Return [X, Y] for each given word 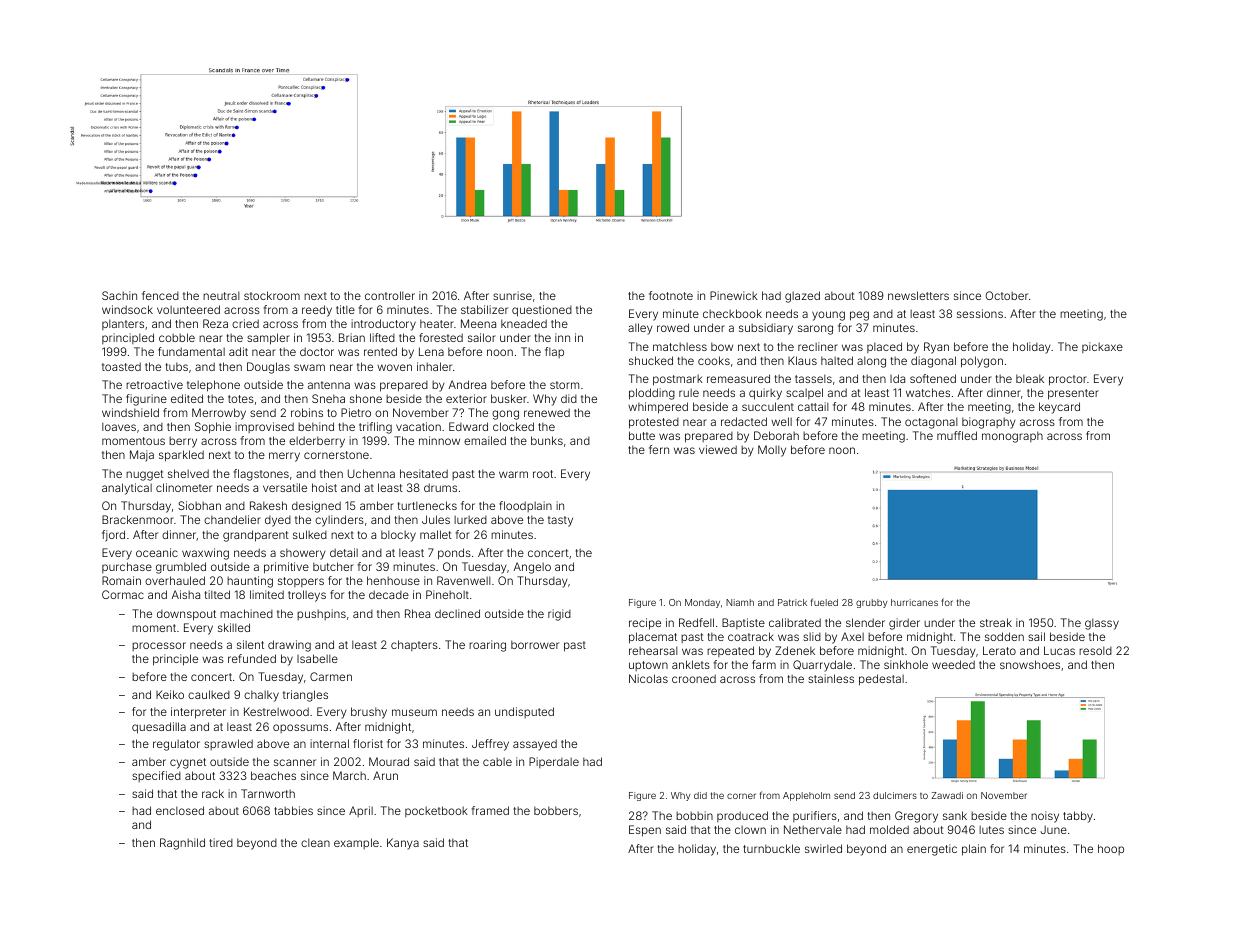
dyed [278, 521]
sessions [980, 313]
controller [390, 295]
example [356, 843]
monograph [1012, 437]
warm [513, 474]
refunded [252, 658]
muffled [957, 435]
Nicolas [648, 678]
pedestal [881, 680]
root [543, 474]
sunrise [512, 295]
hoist [324, 487]
